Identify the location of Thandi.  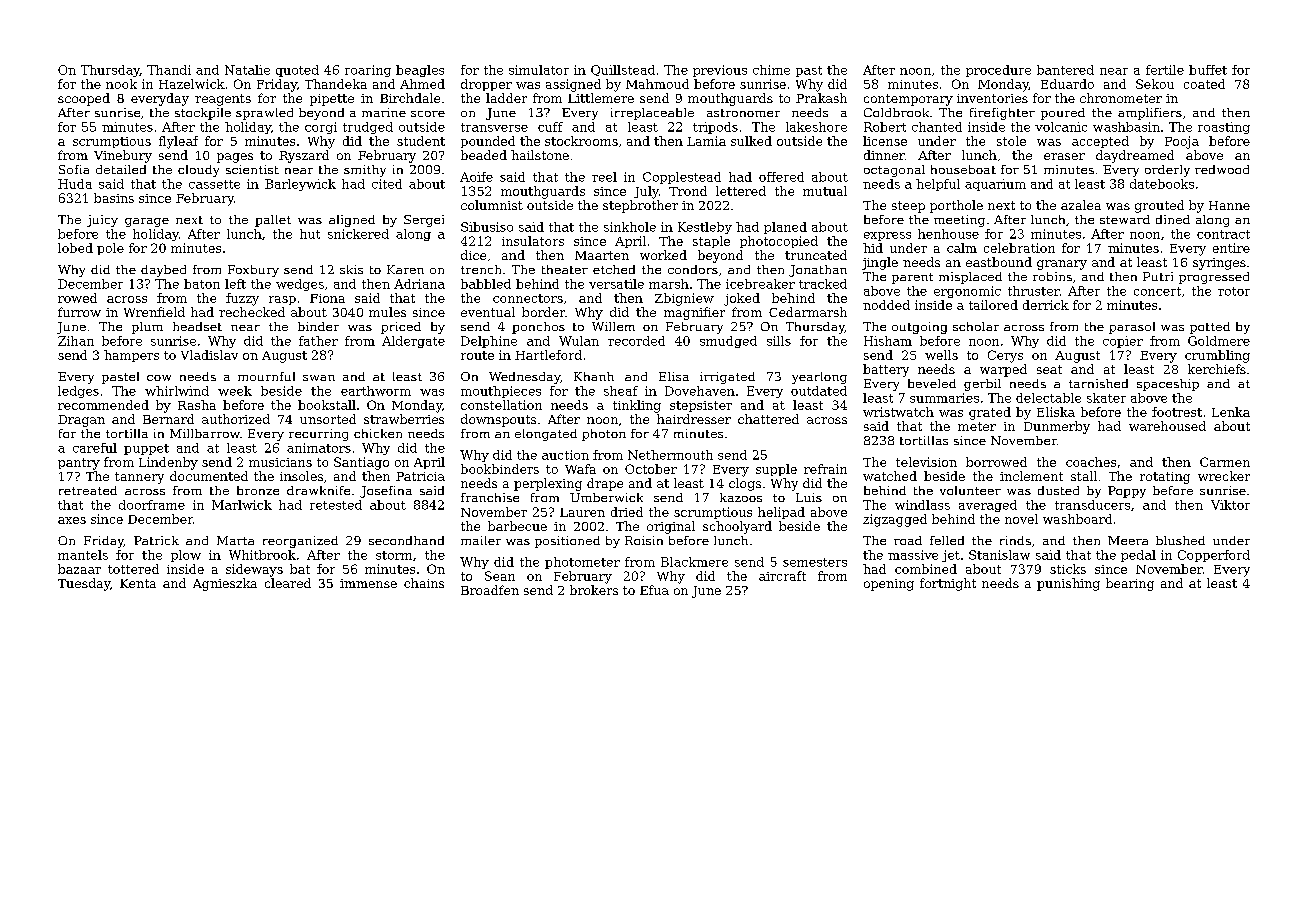
(169, 70).
